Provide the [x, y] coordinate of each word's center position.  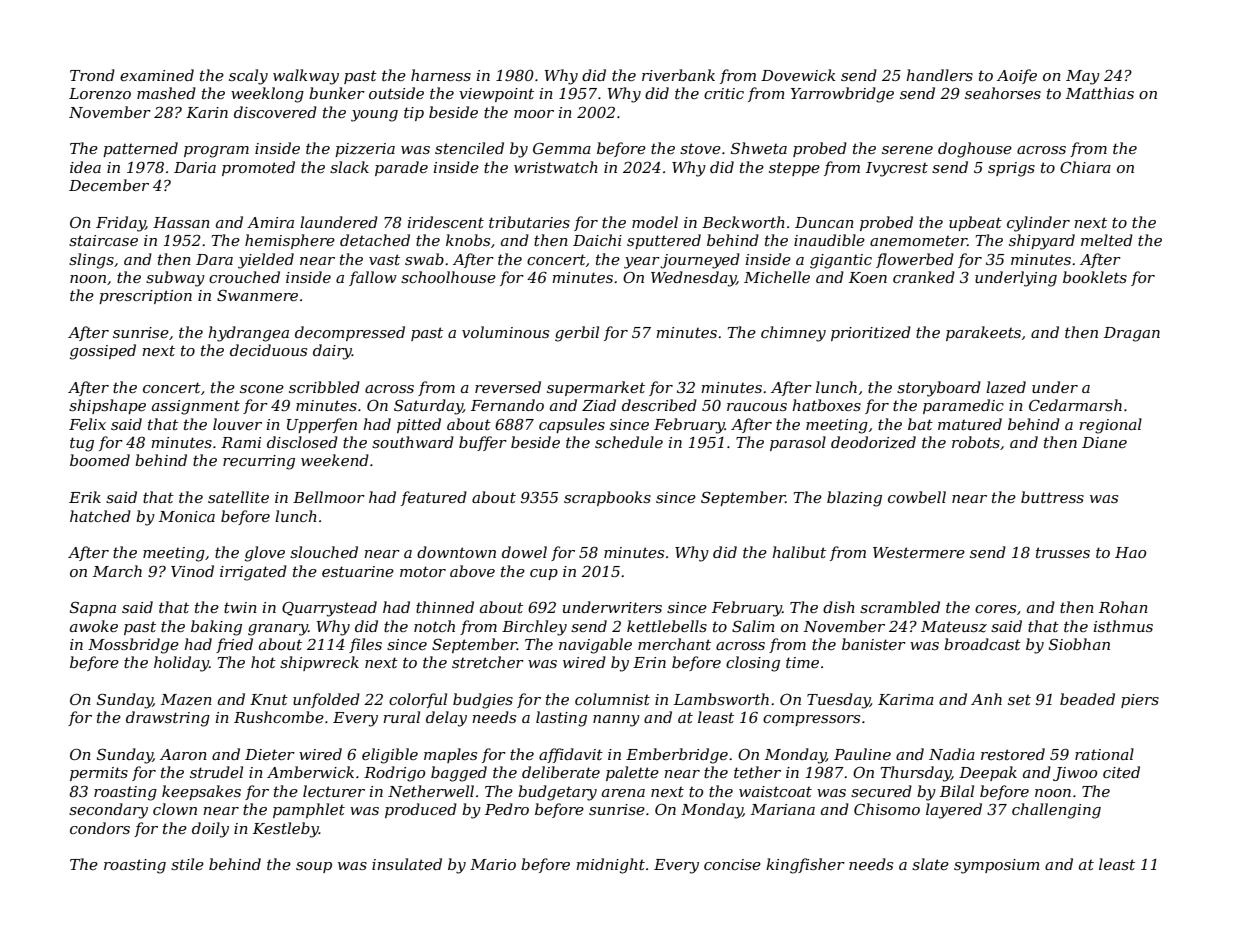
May [1083, 77]
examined [157, 75]
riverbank [678, 75]
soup [314, 867]
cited [1121, 772]
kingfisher [805, 866]
